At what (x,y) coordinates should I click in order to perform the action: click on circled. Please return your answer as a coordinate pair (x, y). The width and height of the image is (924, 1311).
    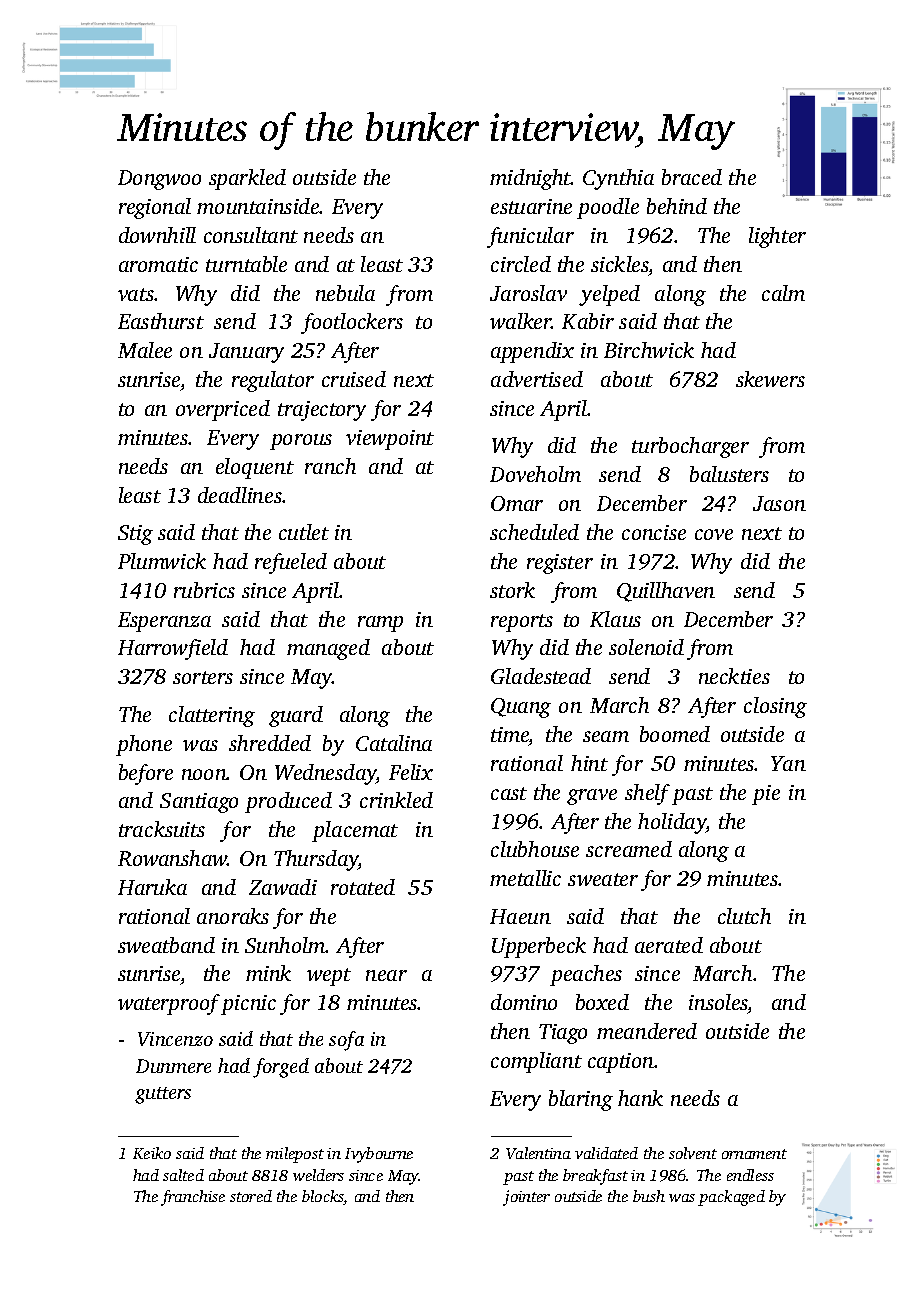
    Looking at the image, I should click on (521, 264).
